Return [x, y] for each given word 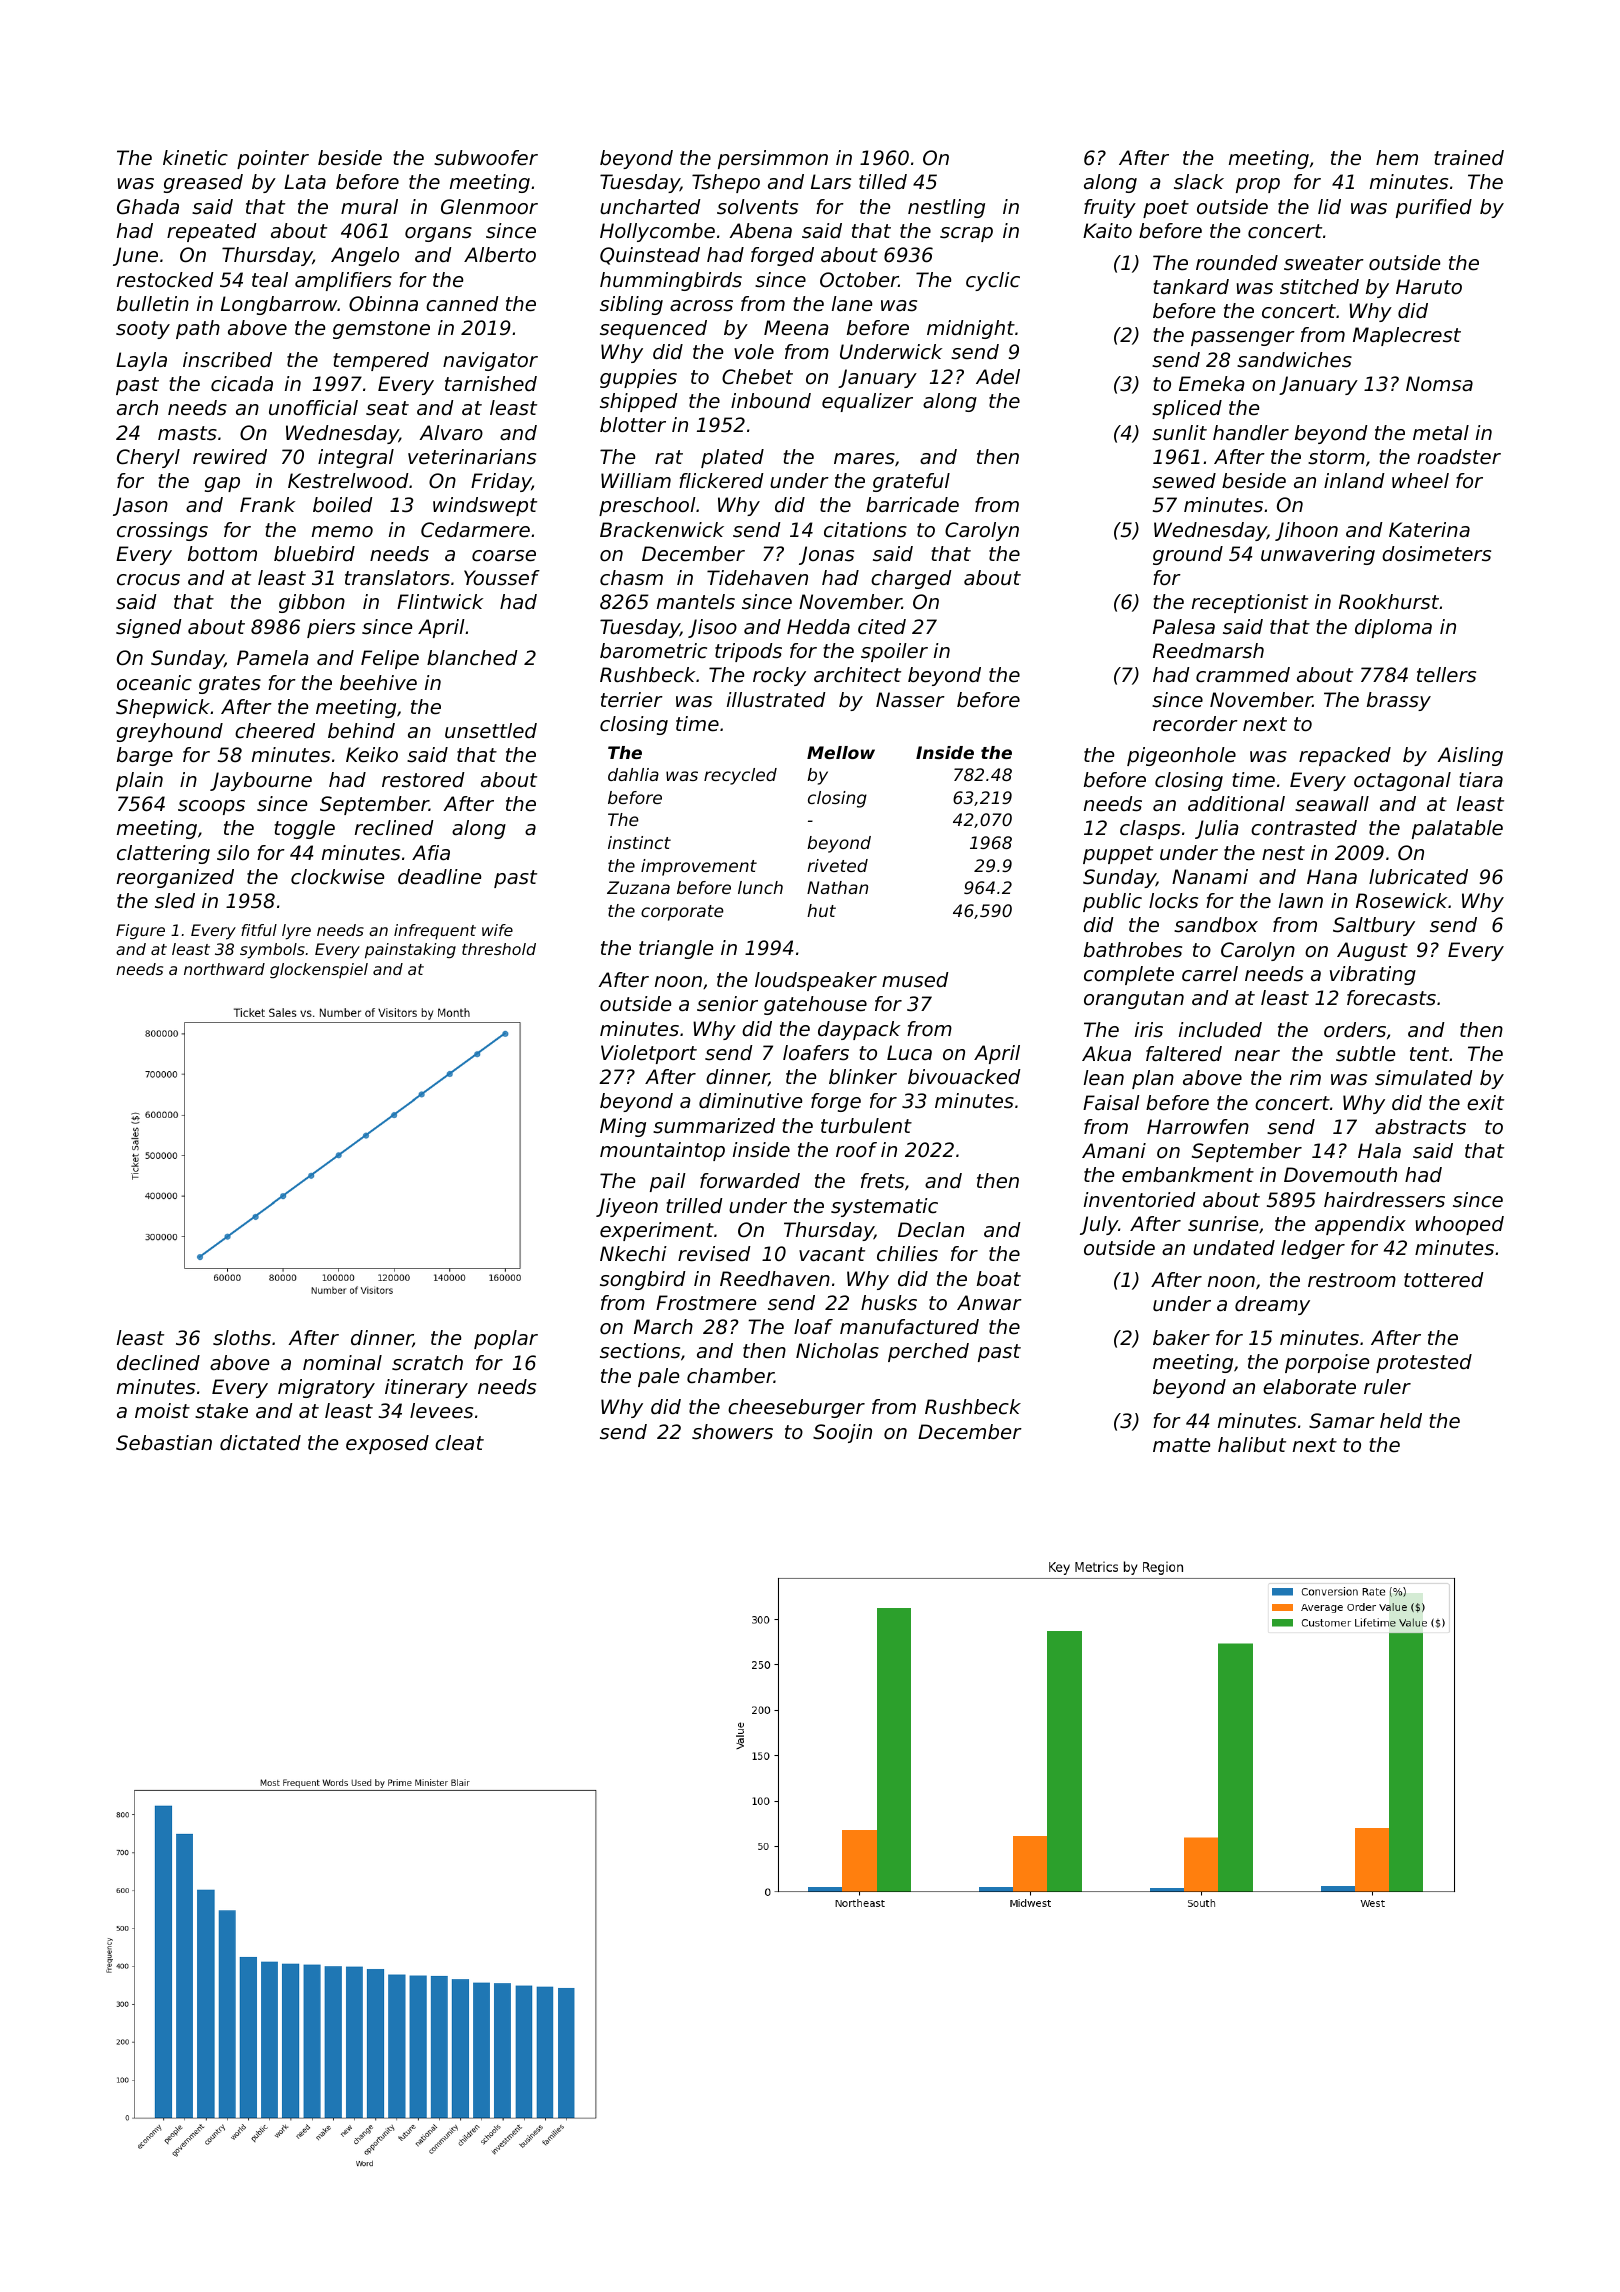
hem [1397, 158]
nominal [342, 1362]
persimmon [773, 159]
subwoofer [486, 158]
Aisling [1470, 756]
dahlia [633, 774]
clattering [163, 854]
